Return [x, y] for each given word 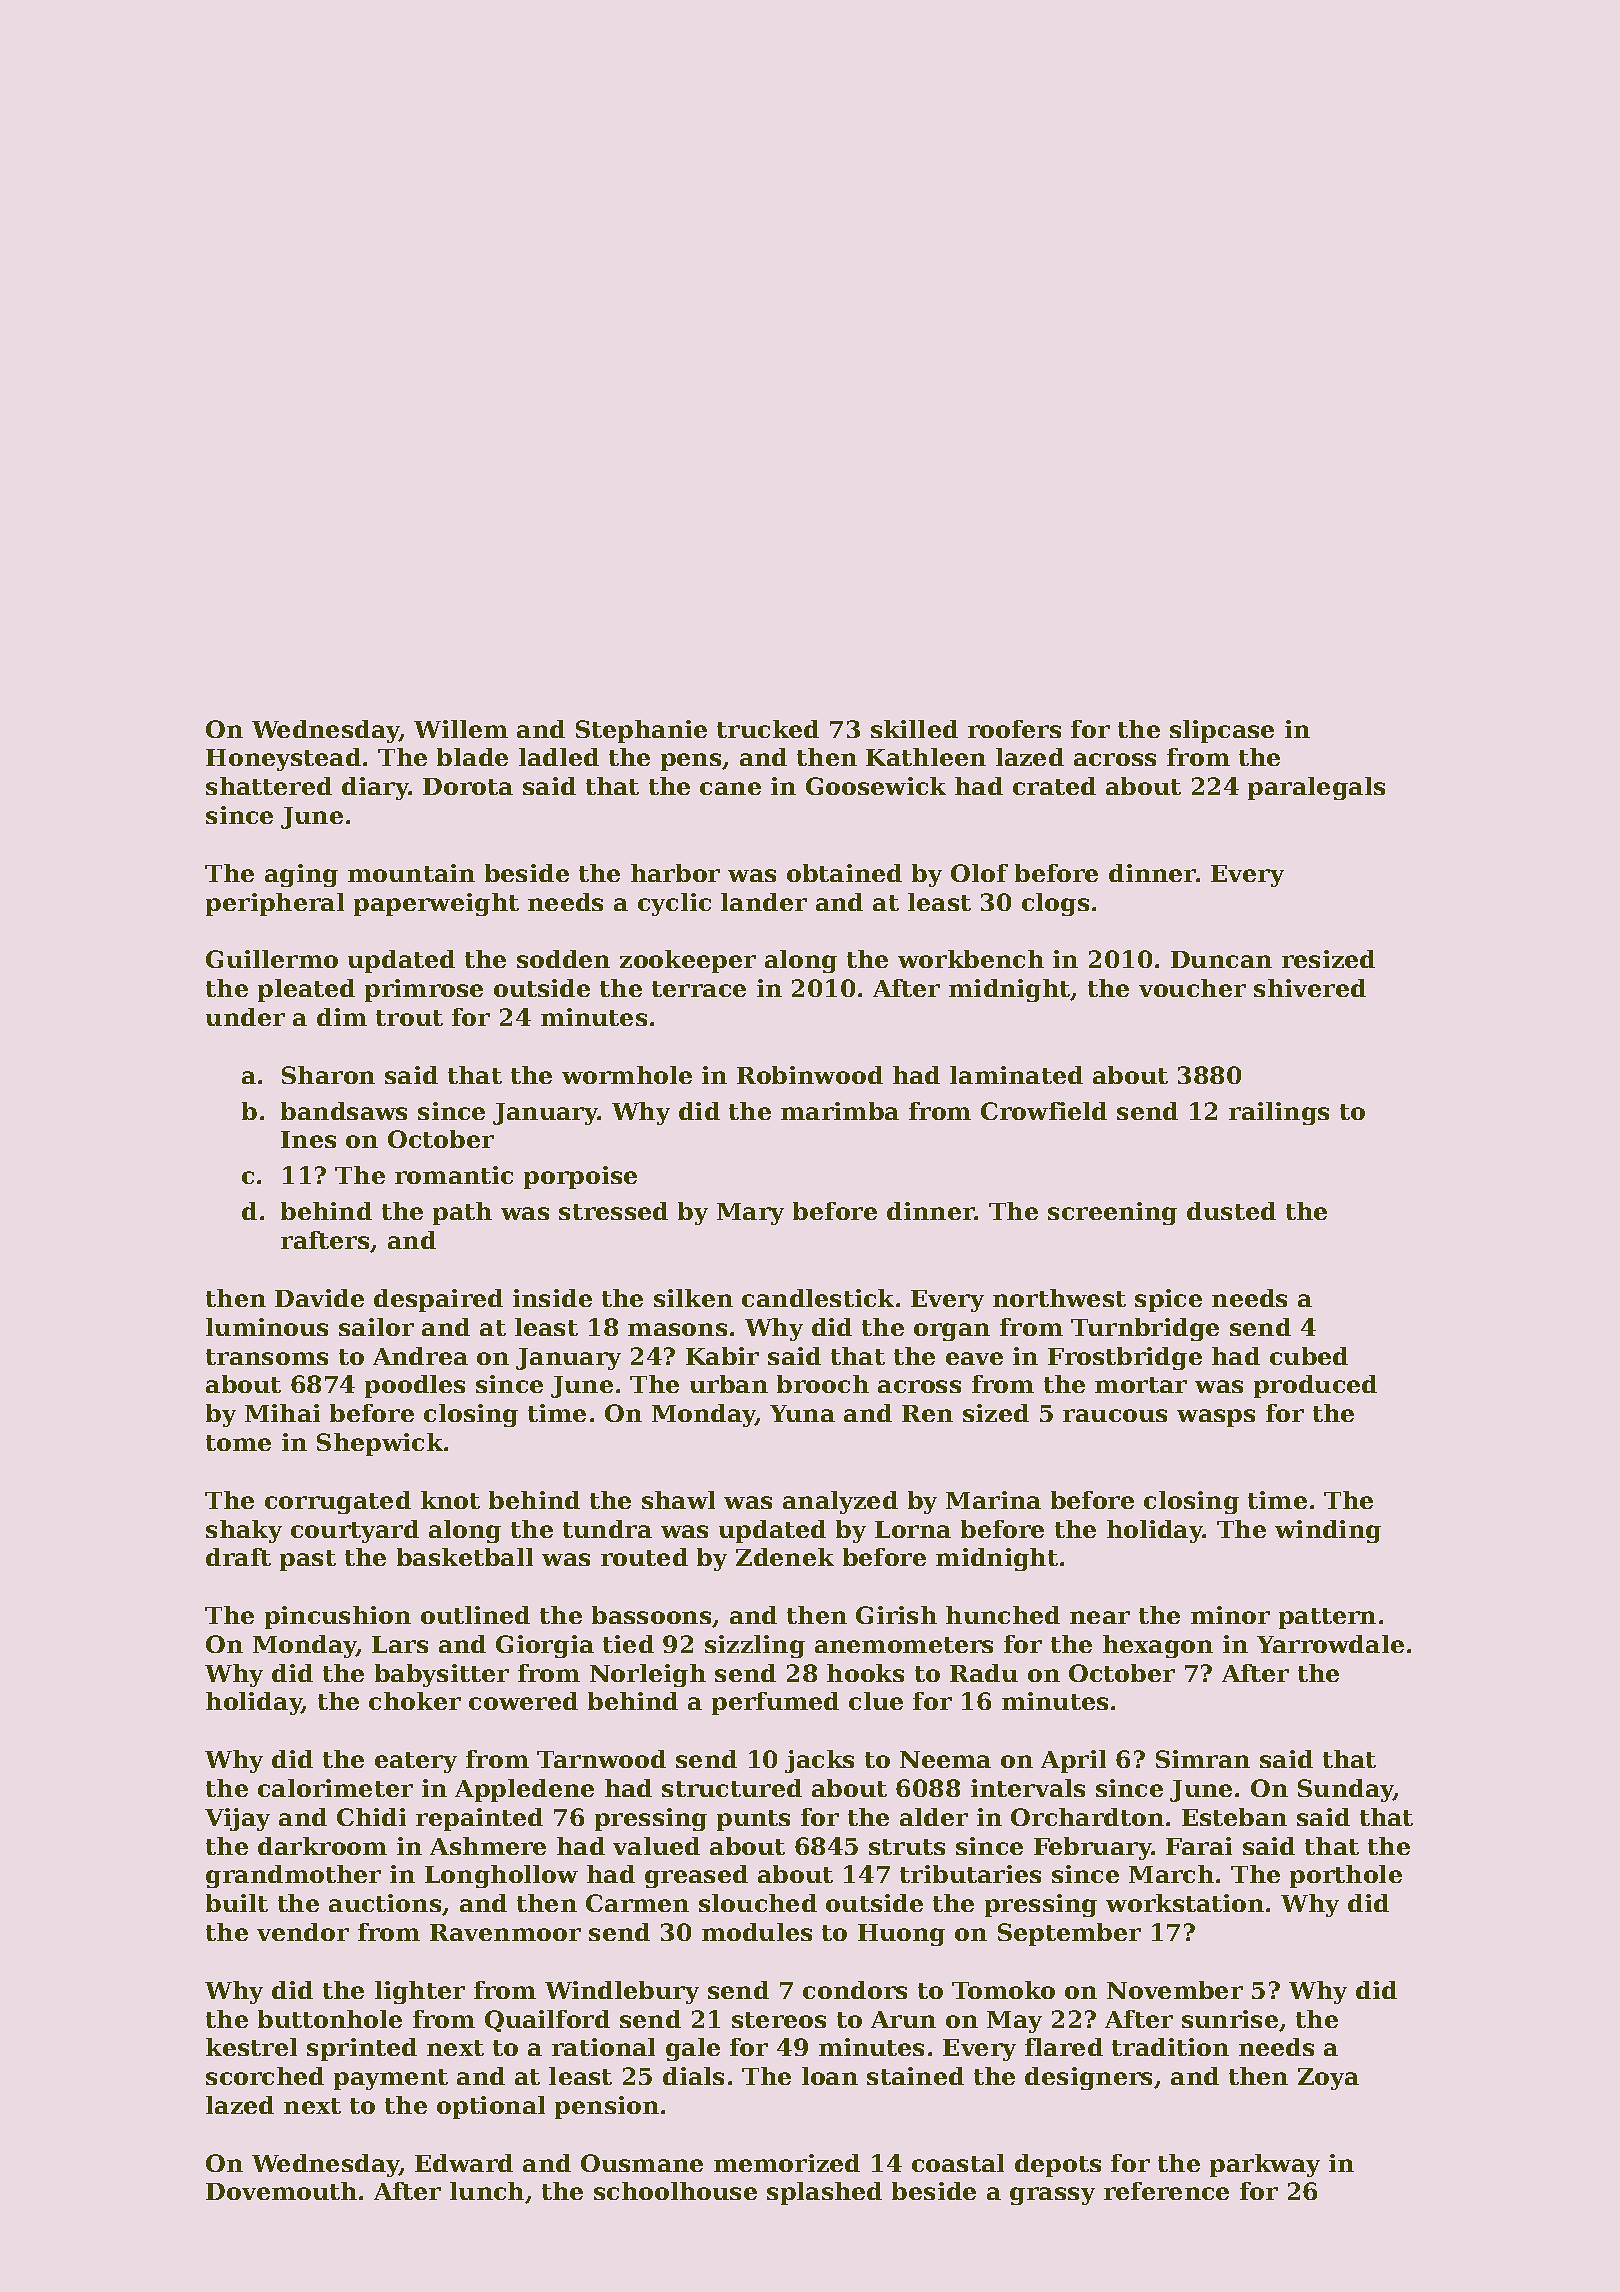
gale [693, 2049]
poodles [415, 1386]
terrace [699, 989]
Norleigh [648, 1675]
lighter [420, 1992]
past [308, 1560]
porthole [1346, 1876]
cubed [1309, 1356]
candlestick [818, 1298]
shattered [269, 786]
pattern [1327, 1618]
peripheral [275, 904]
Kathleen [926, 757]
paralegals [1316, 788]
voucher [1192, 988]
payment [391, 2079]
